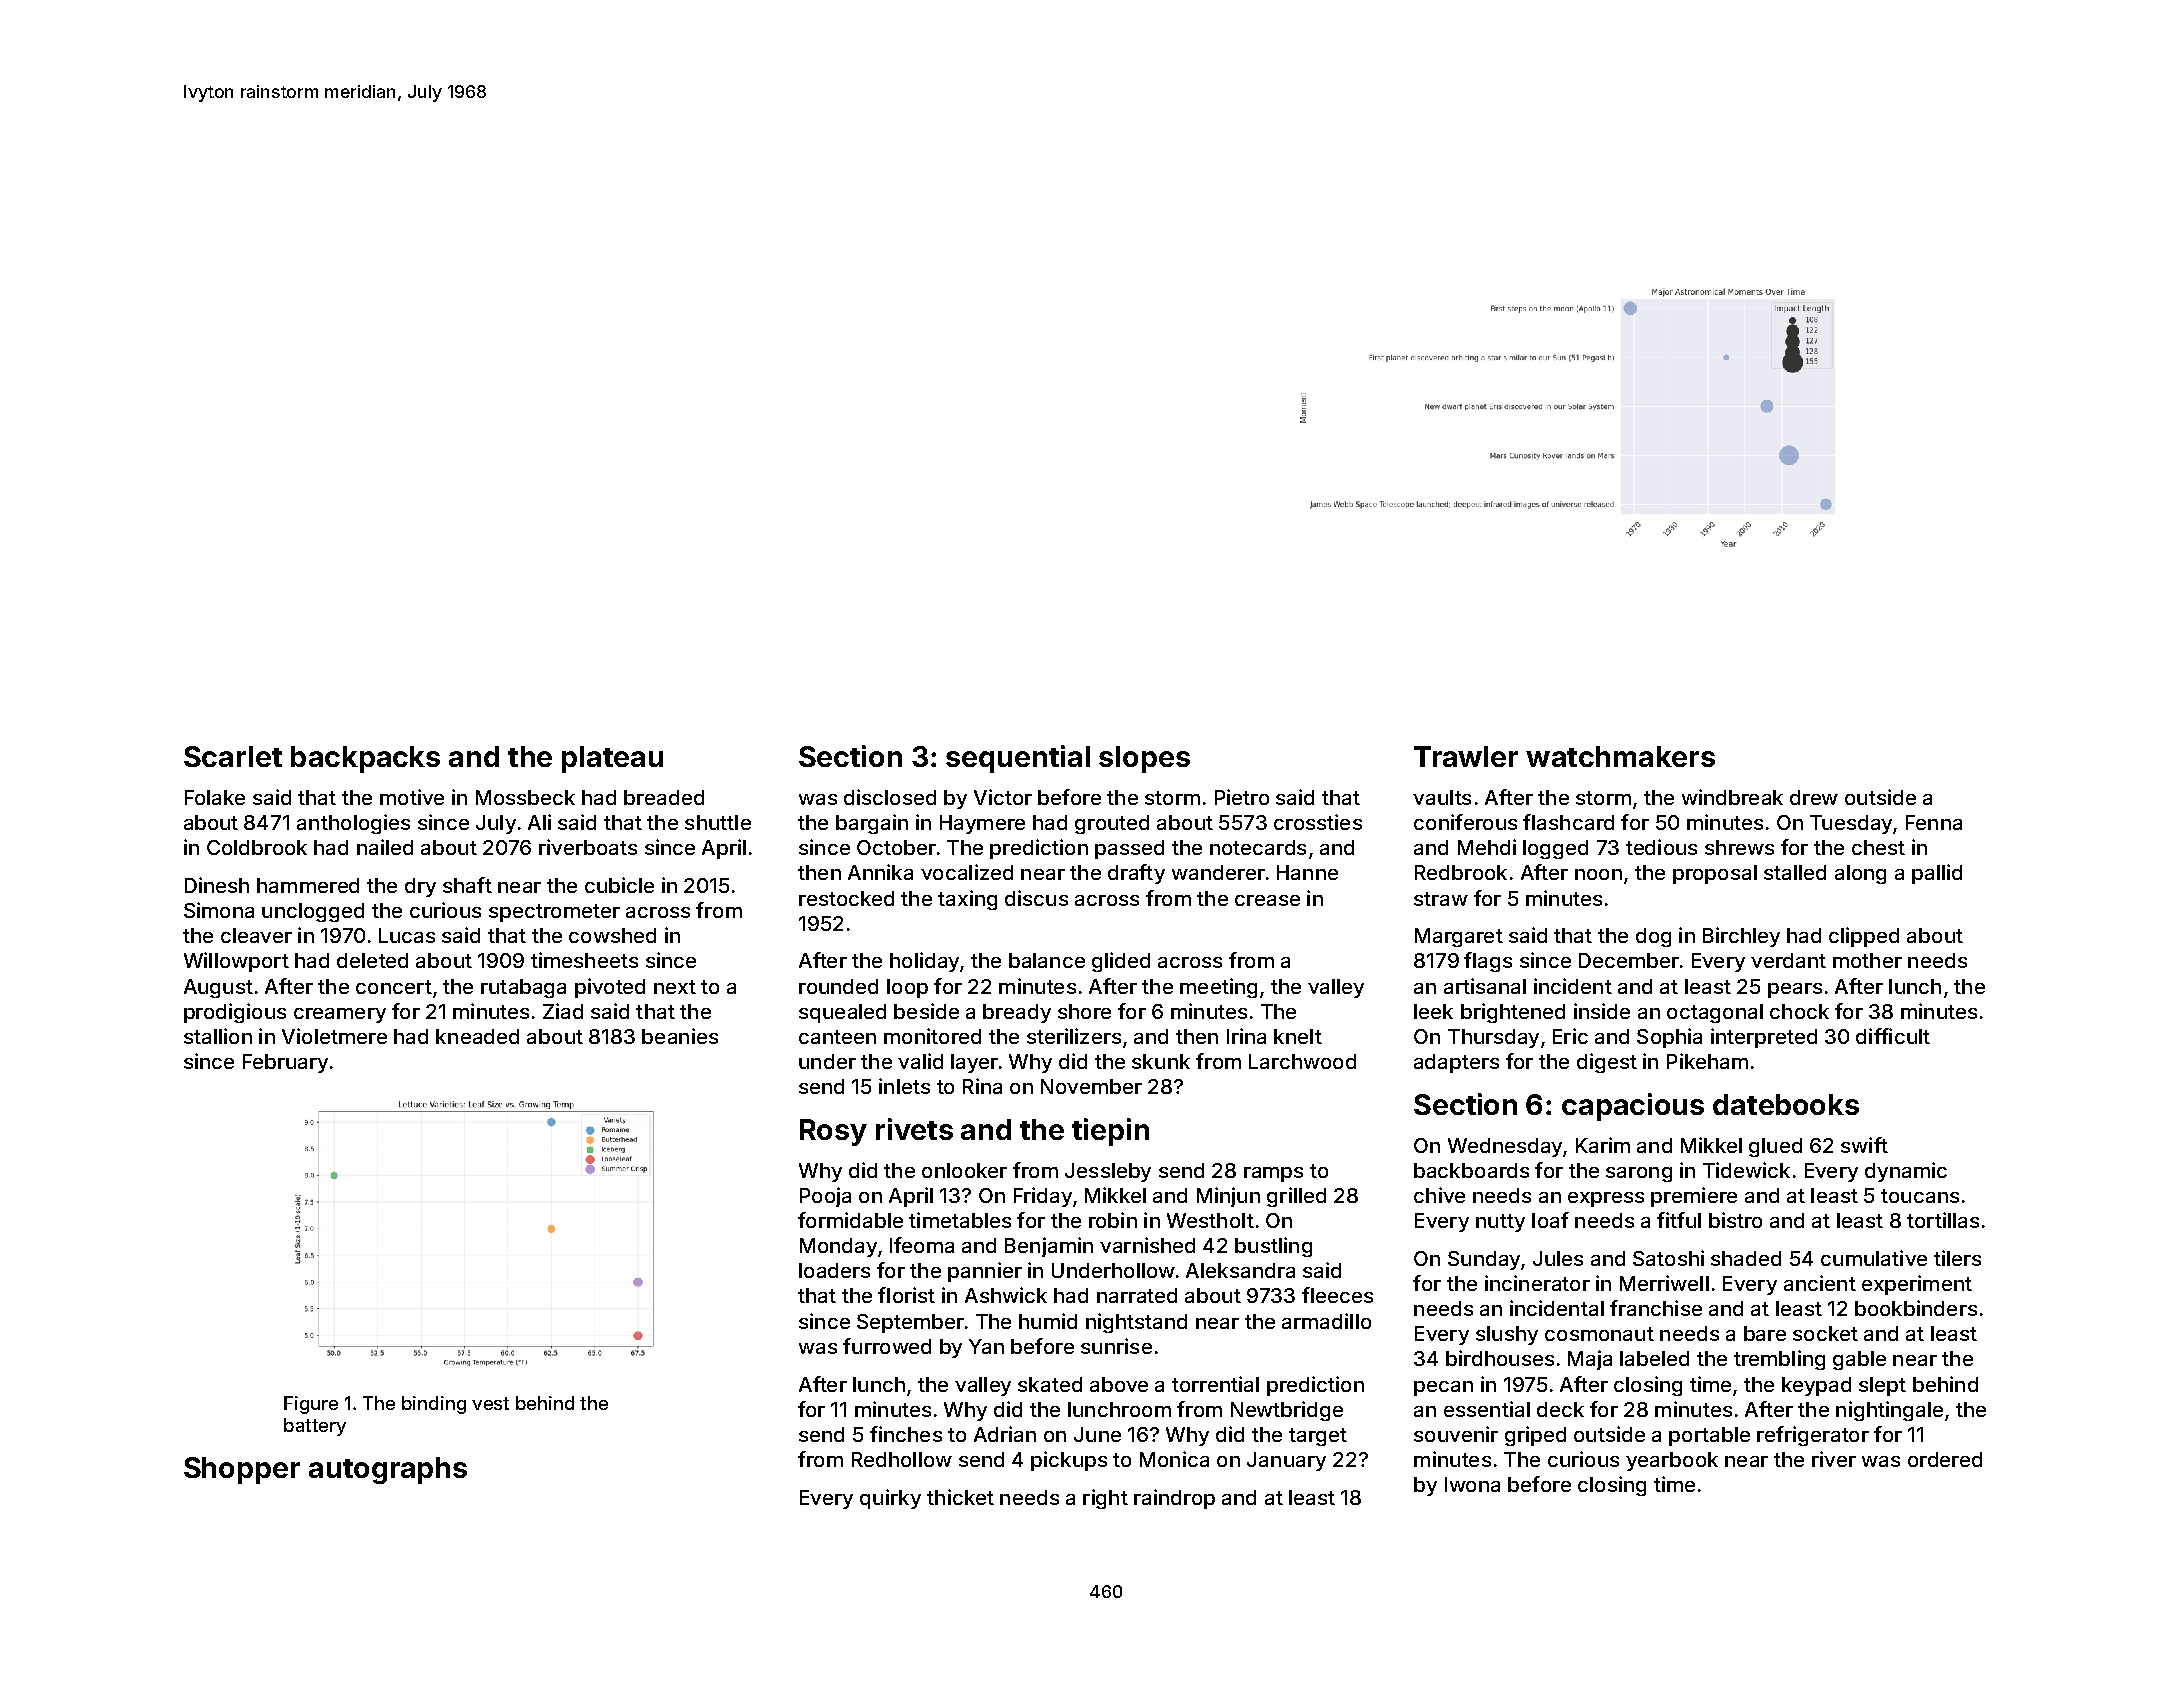  Describe the element at coordinates (1709, 1436) in the page. I see `portable` at that location.
